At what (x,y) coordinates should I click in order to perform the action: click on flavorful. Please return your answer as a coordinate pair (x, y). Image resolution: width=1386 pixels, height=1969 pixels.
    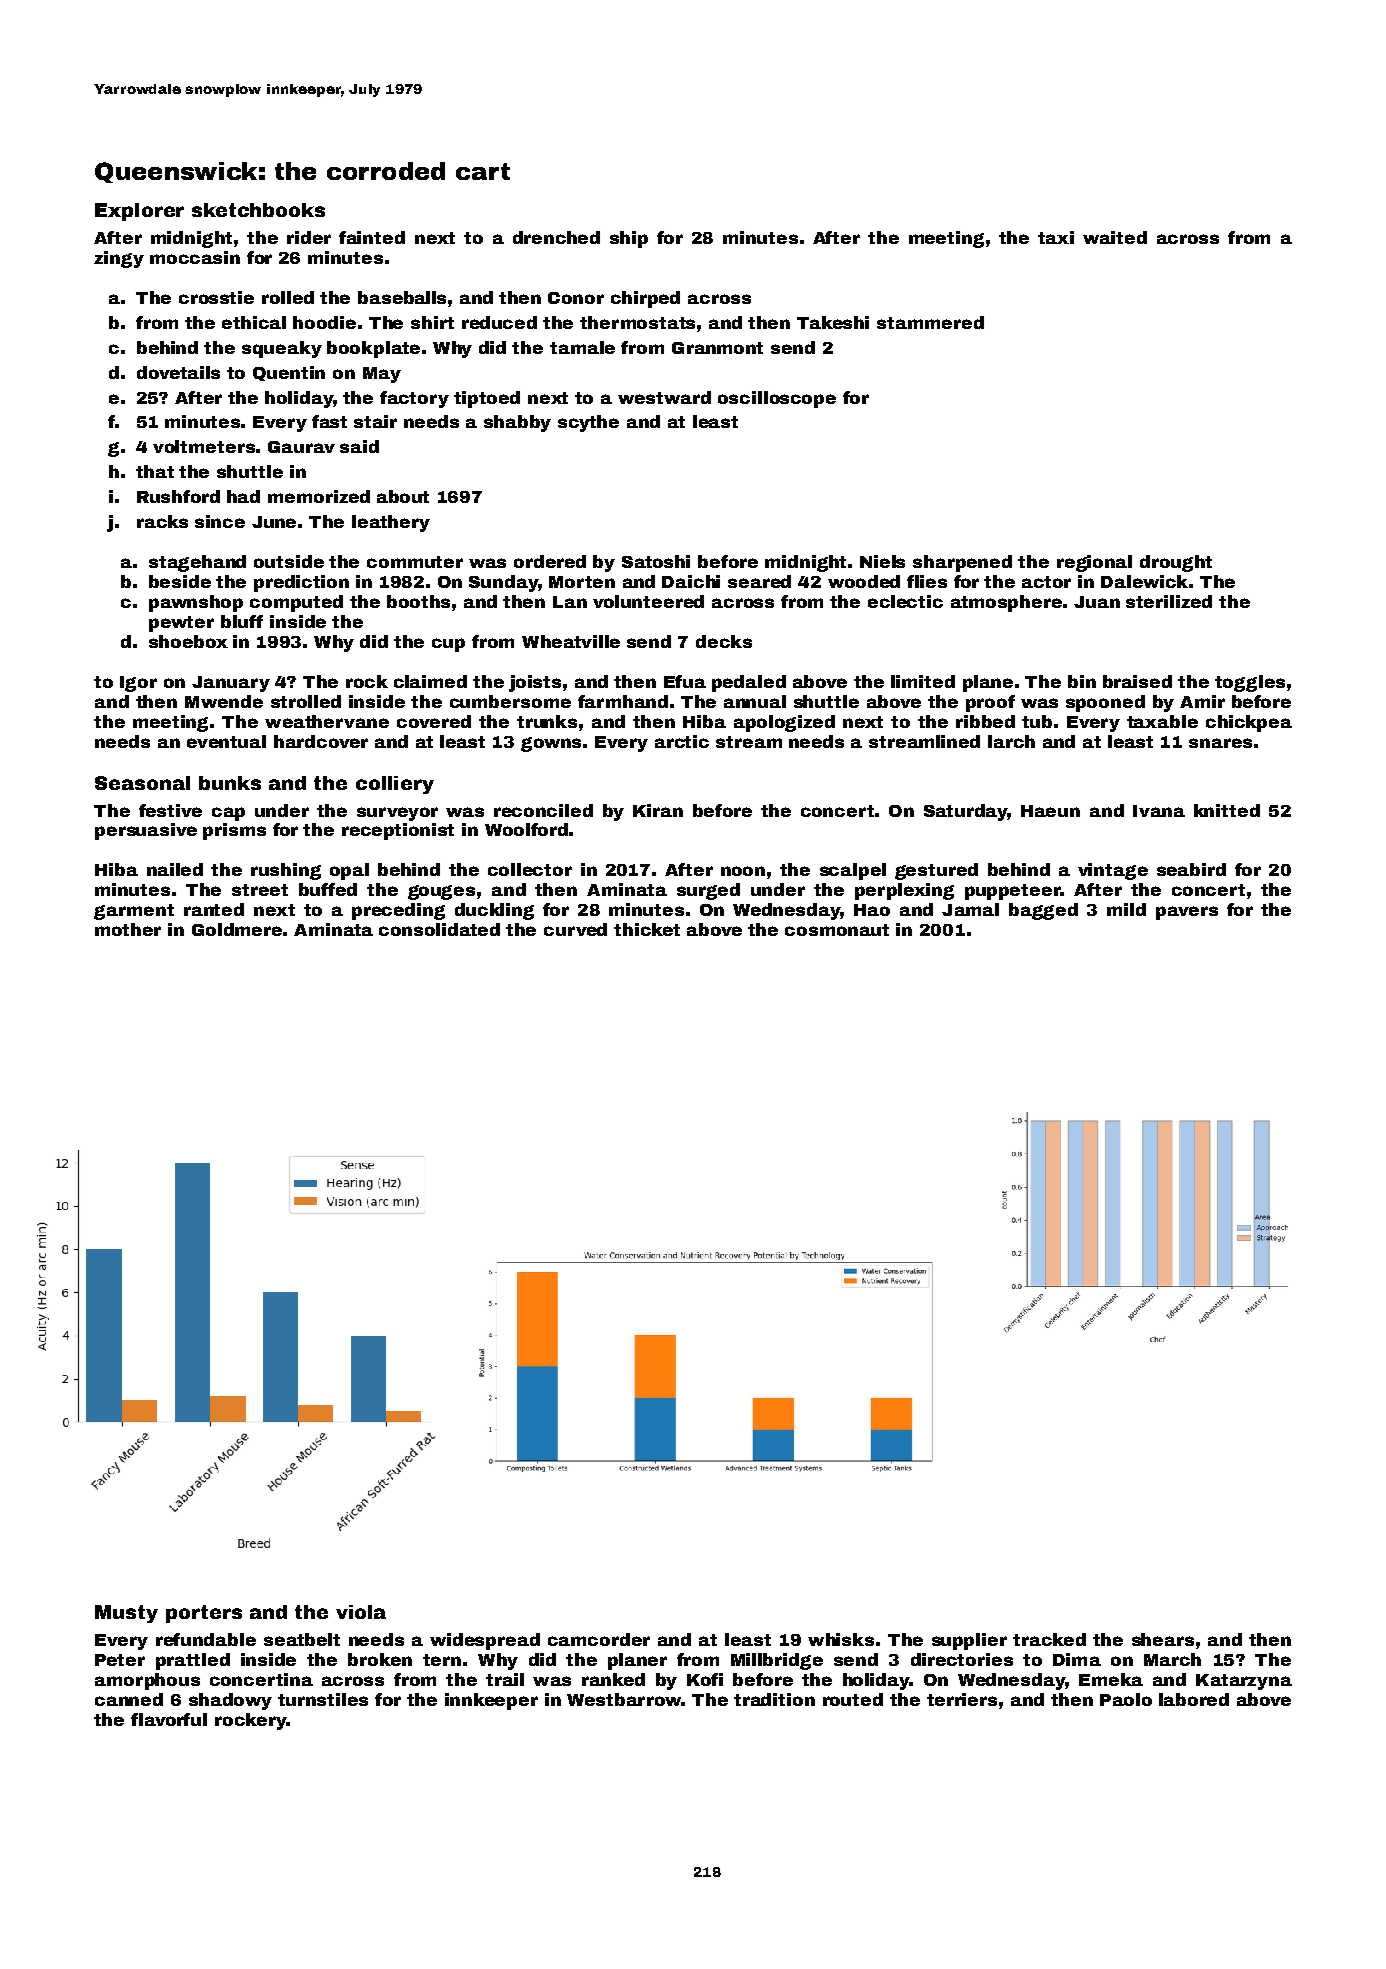
    Looking at the image, I should click on (169, 1719).
